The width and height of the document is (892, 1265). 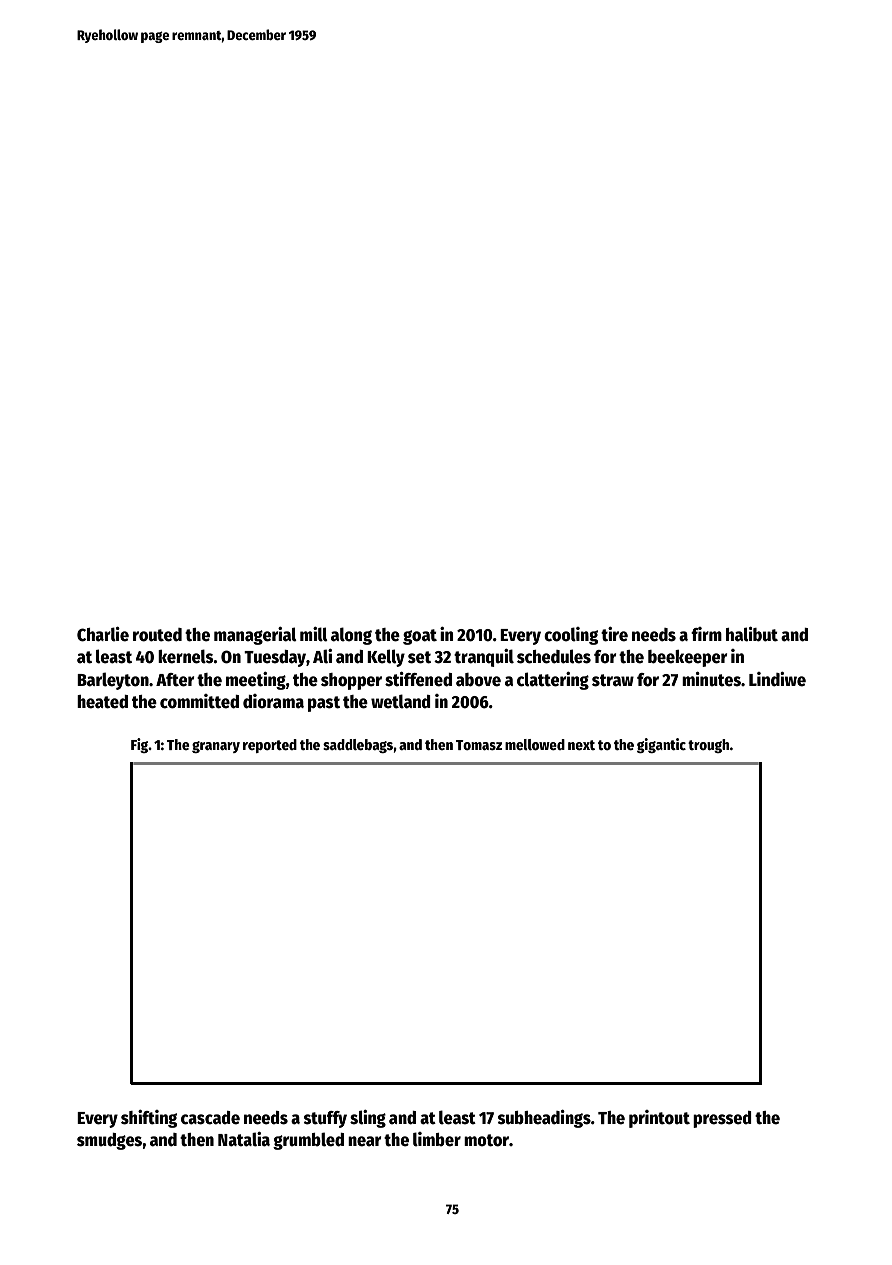 What do you see at coordinates (308, 1141) in the document?
I see `grumbled` at bounding box center [308, 1141].
